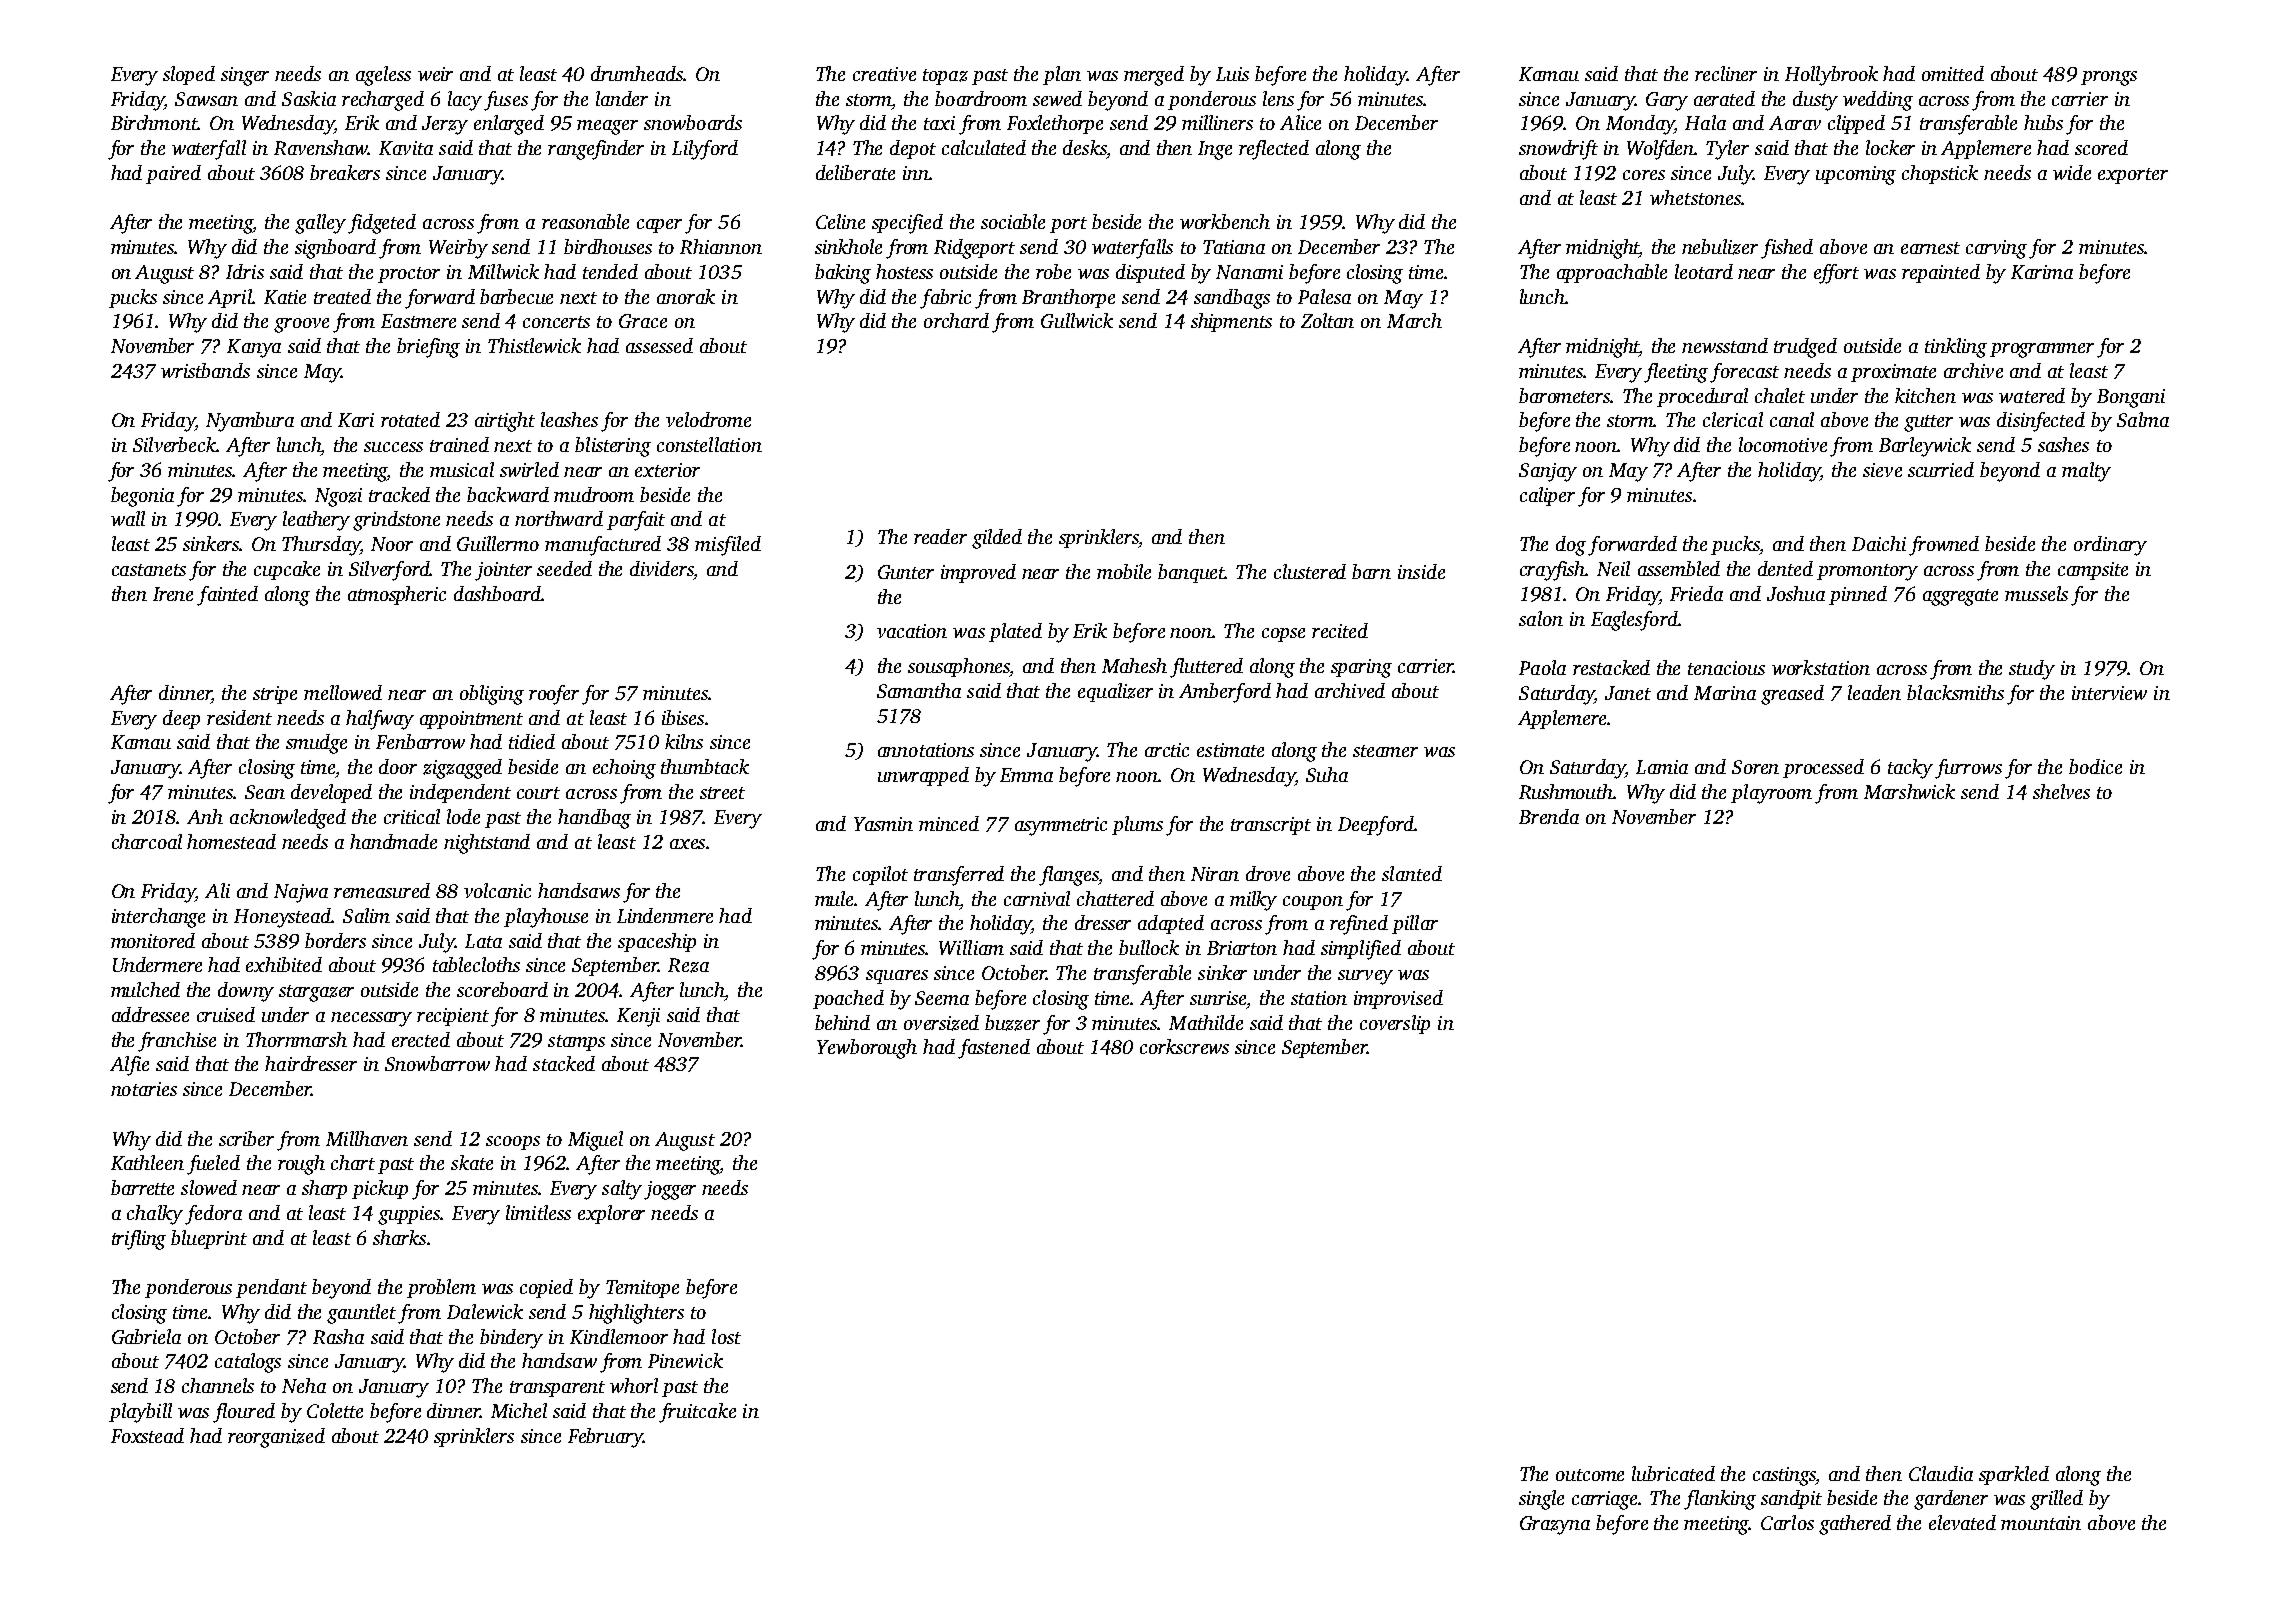 This page has height=1614, width=2282. Describe the element at coordinates (1831, 76) in the page. I see `Hollybrook` at that location.
